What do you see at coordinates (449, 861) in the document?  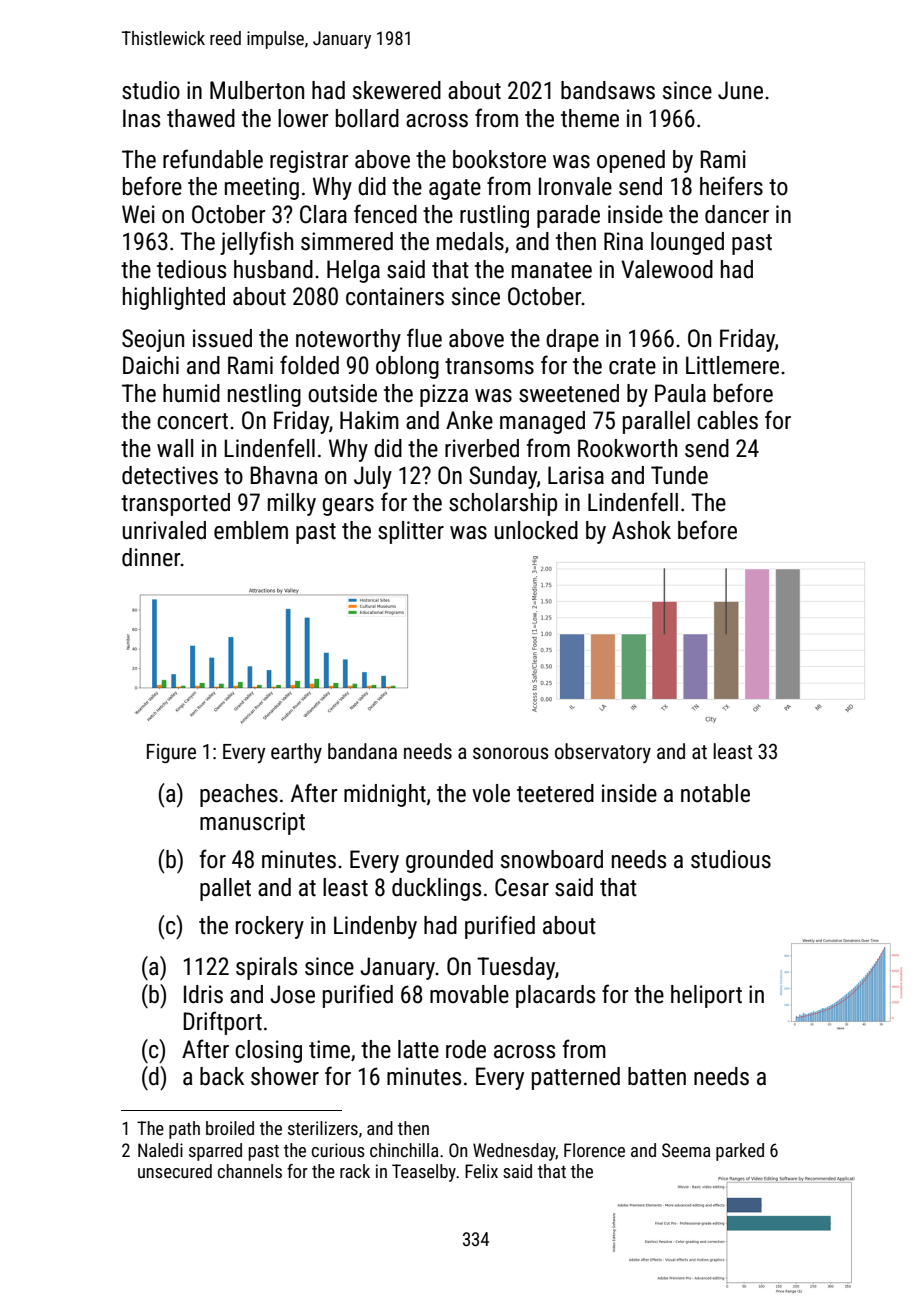 I see `grounded` at bounding box center [449, 861].
